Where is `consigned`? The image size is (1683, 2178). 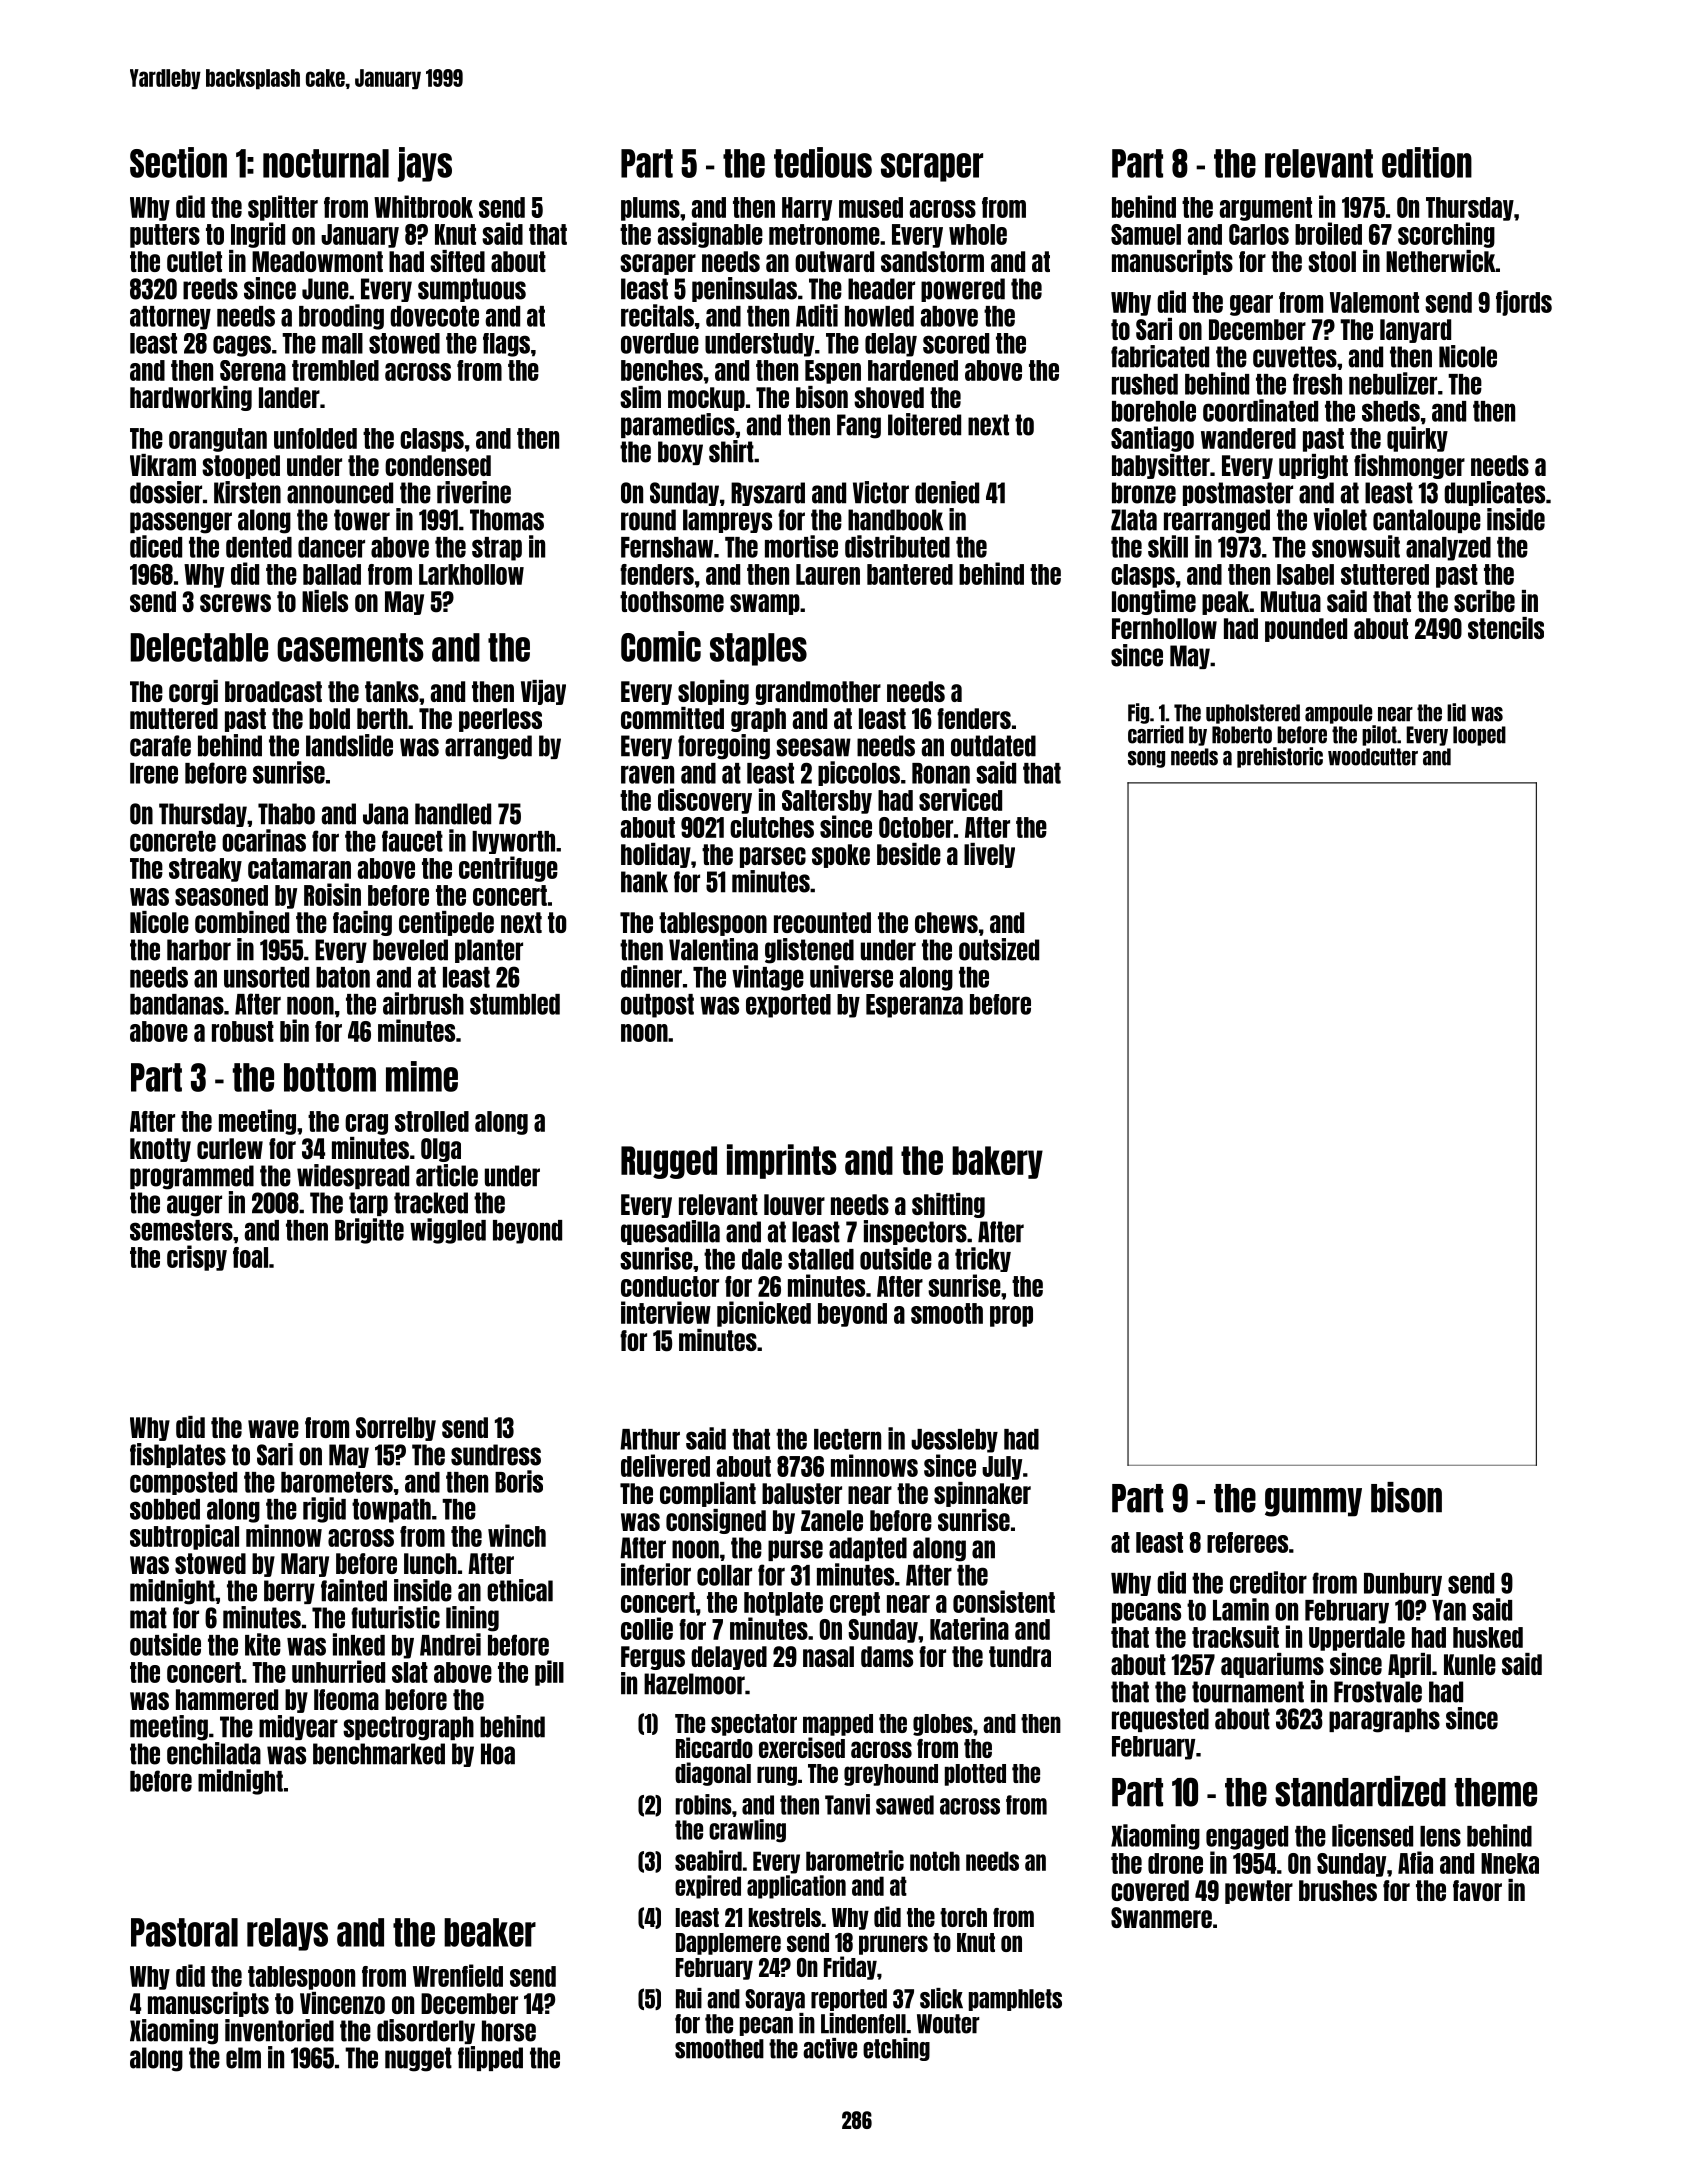
consigned is located at coordinates (716, 1521).
